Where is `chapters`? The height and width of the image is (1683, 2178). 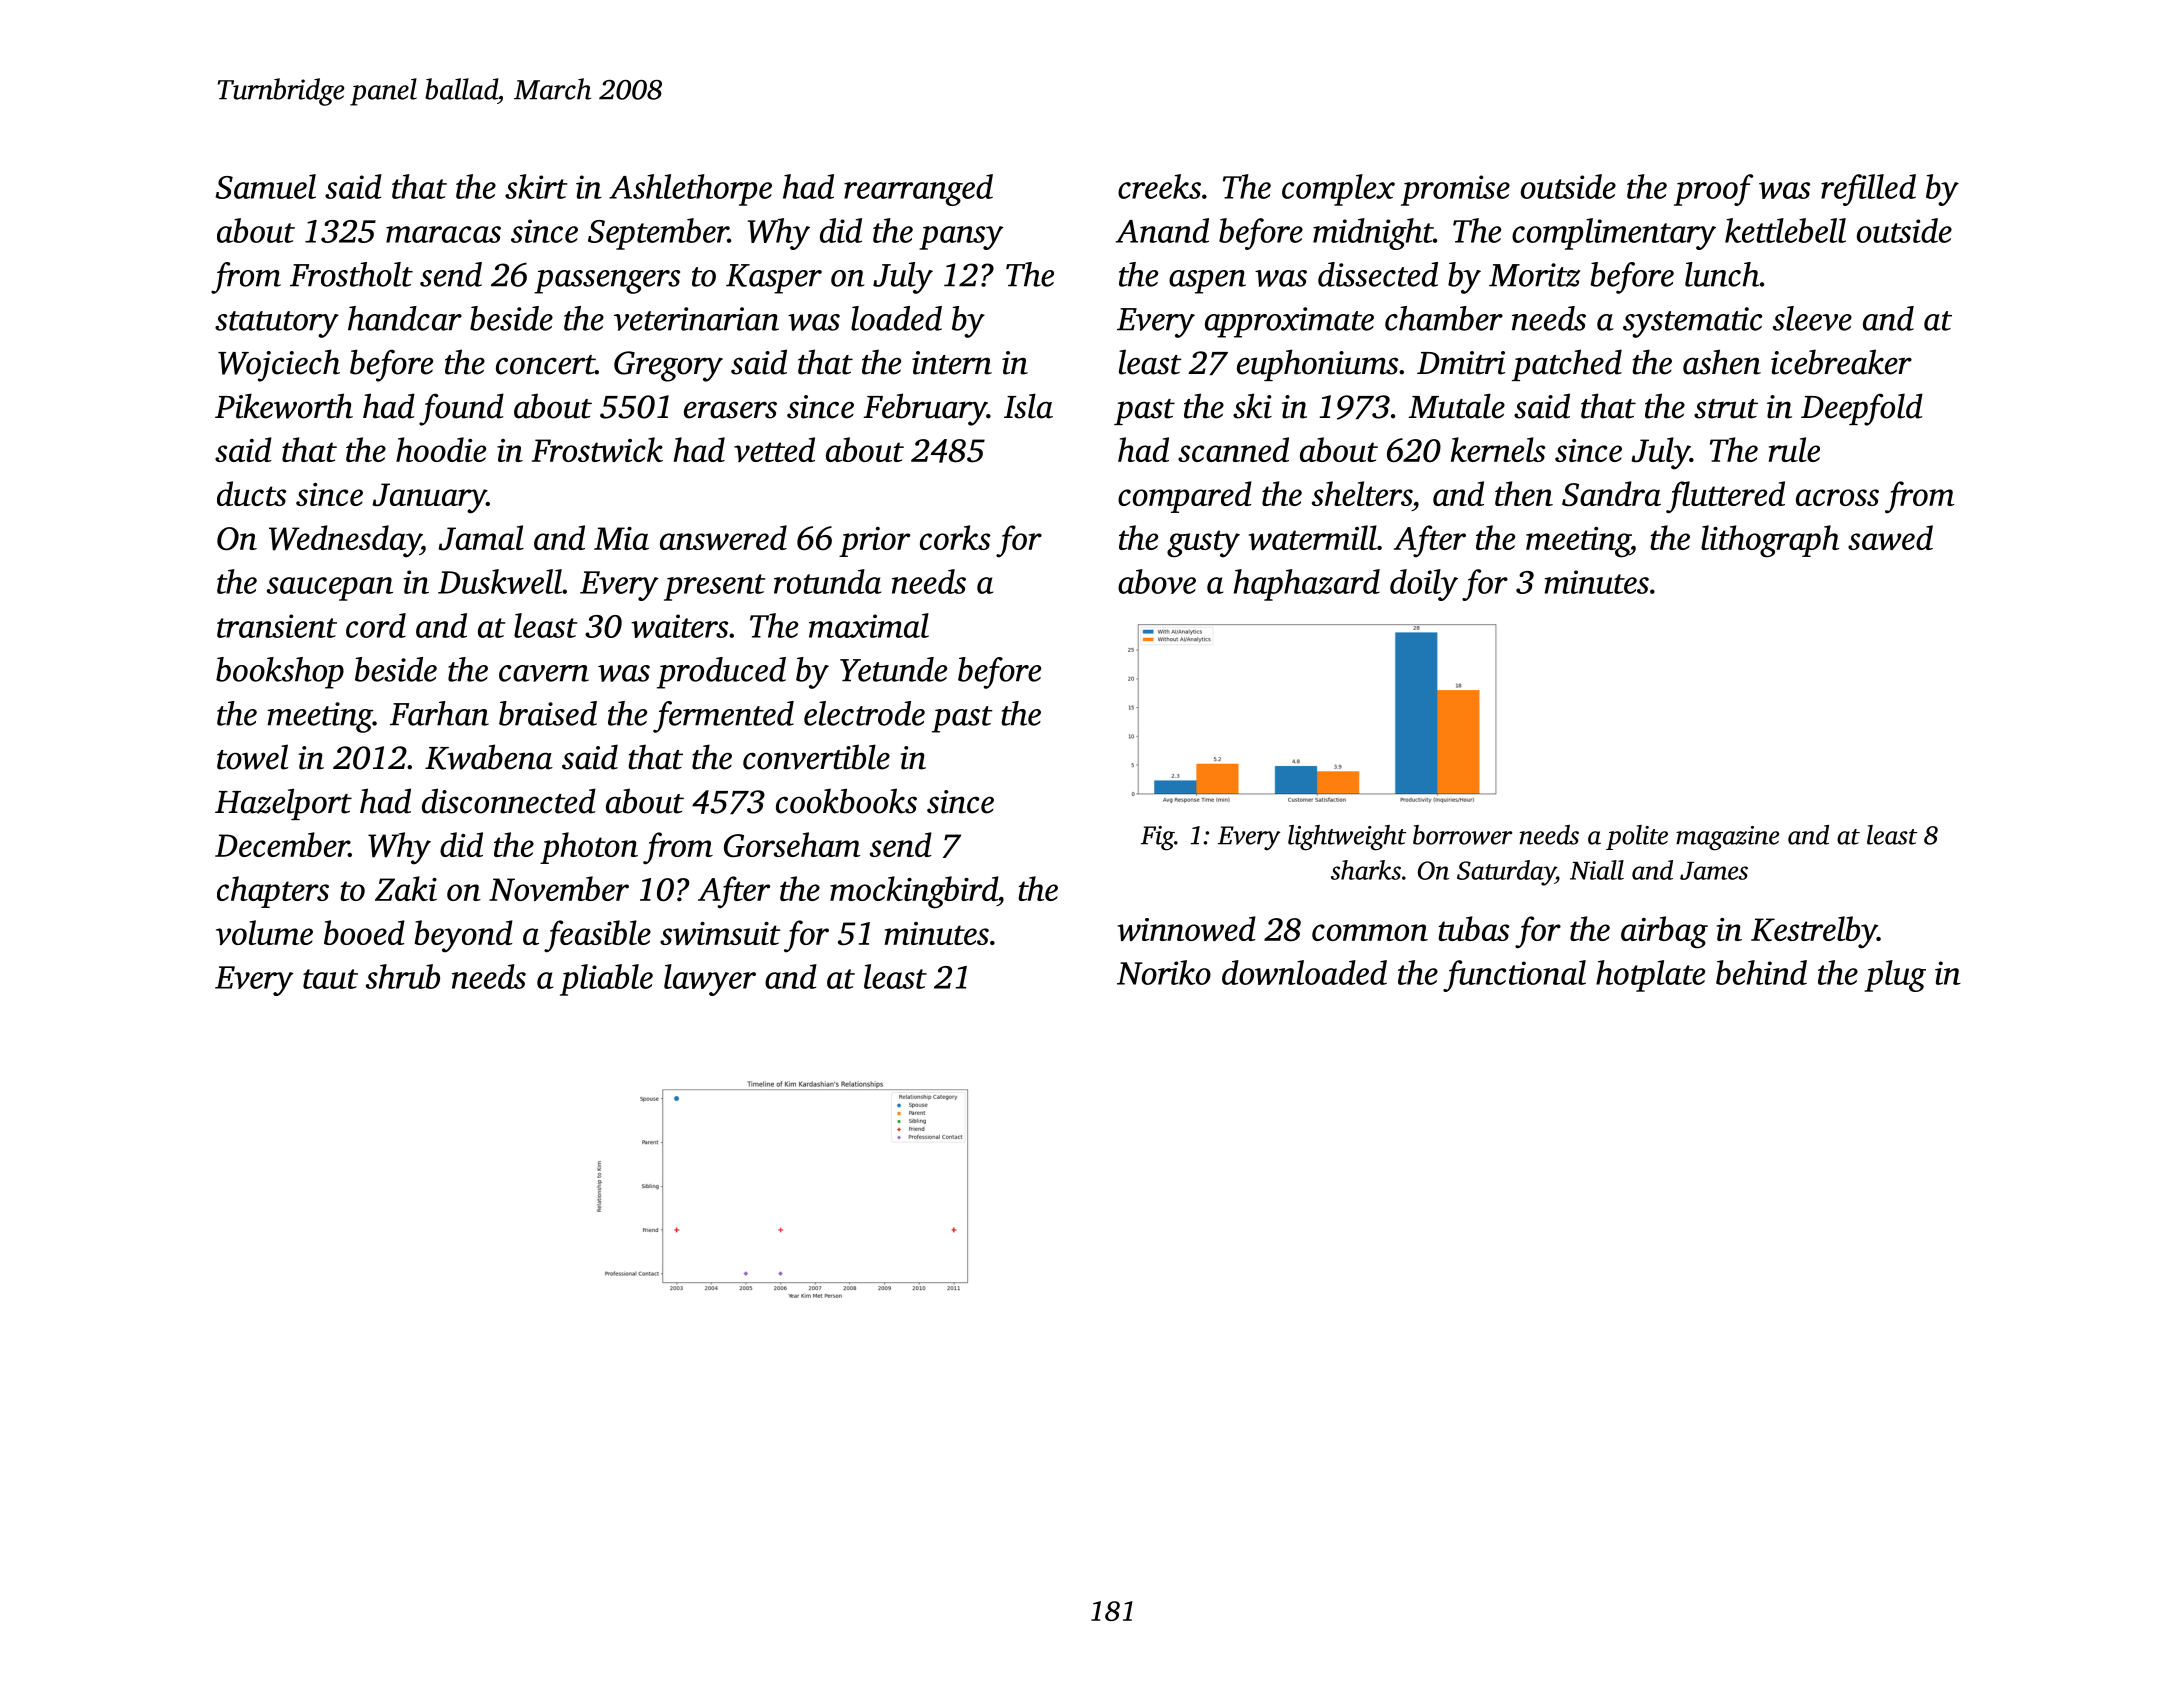 chapters is located at coordinates (273, 892).
